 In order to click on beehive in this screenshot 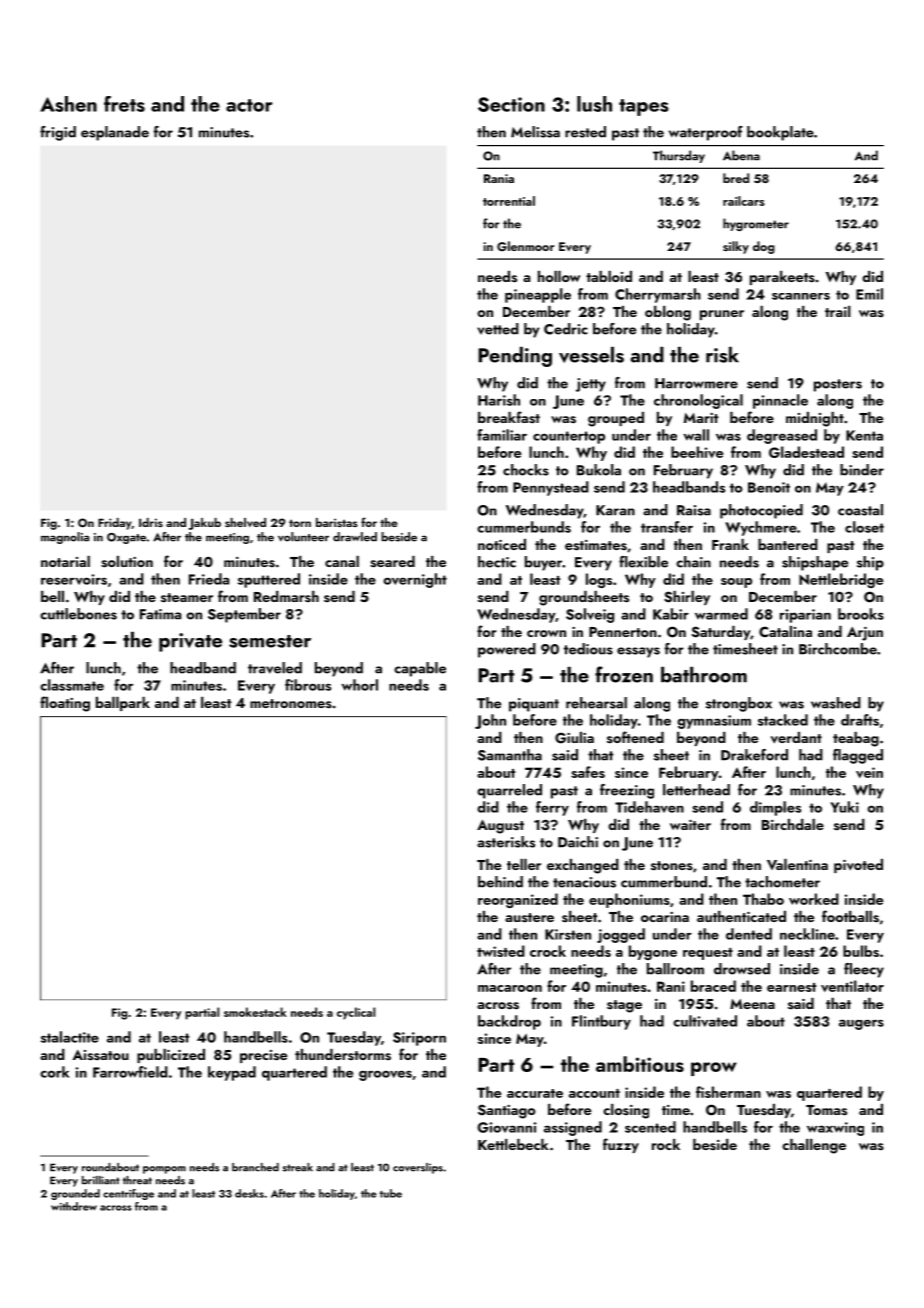, I will do `click(697, 452)`.
